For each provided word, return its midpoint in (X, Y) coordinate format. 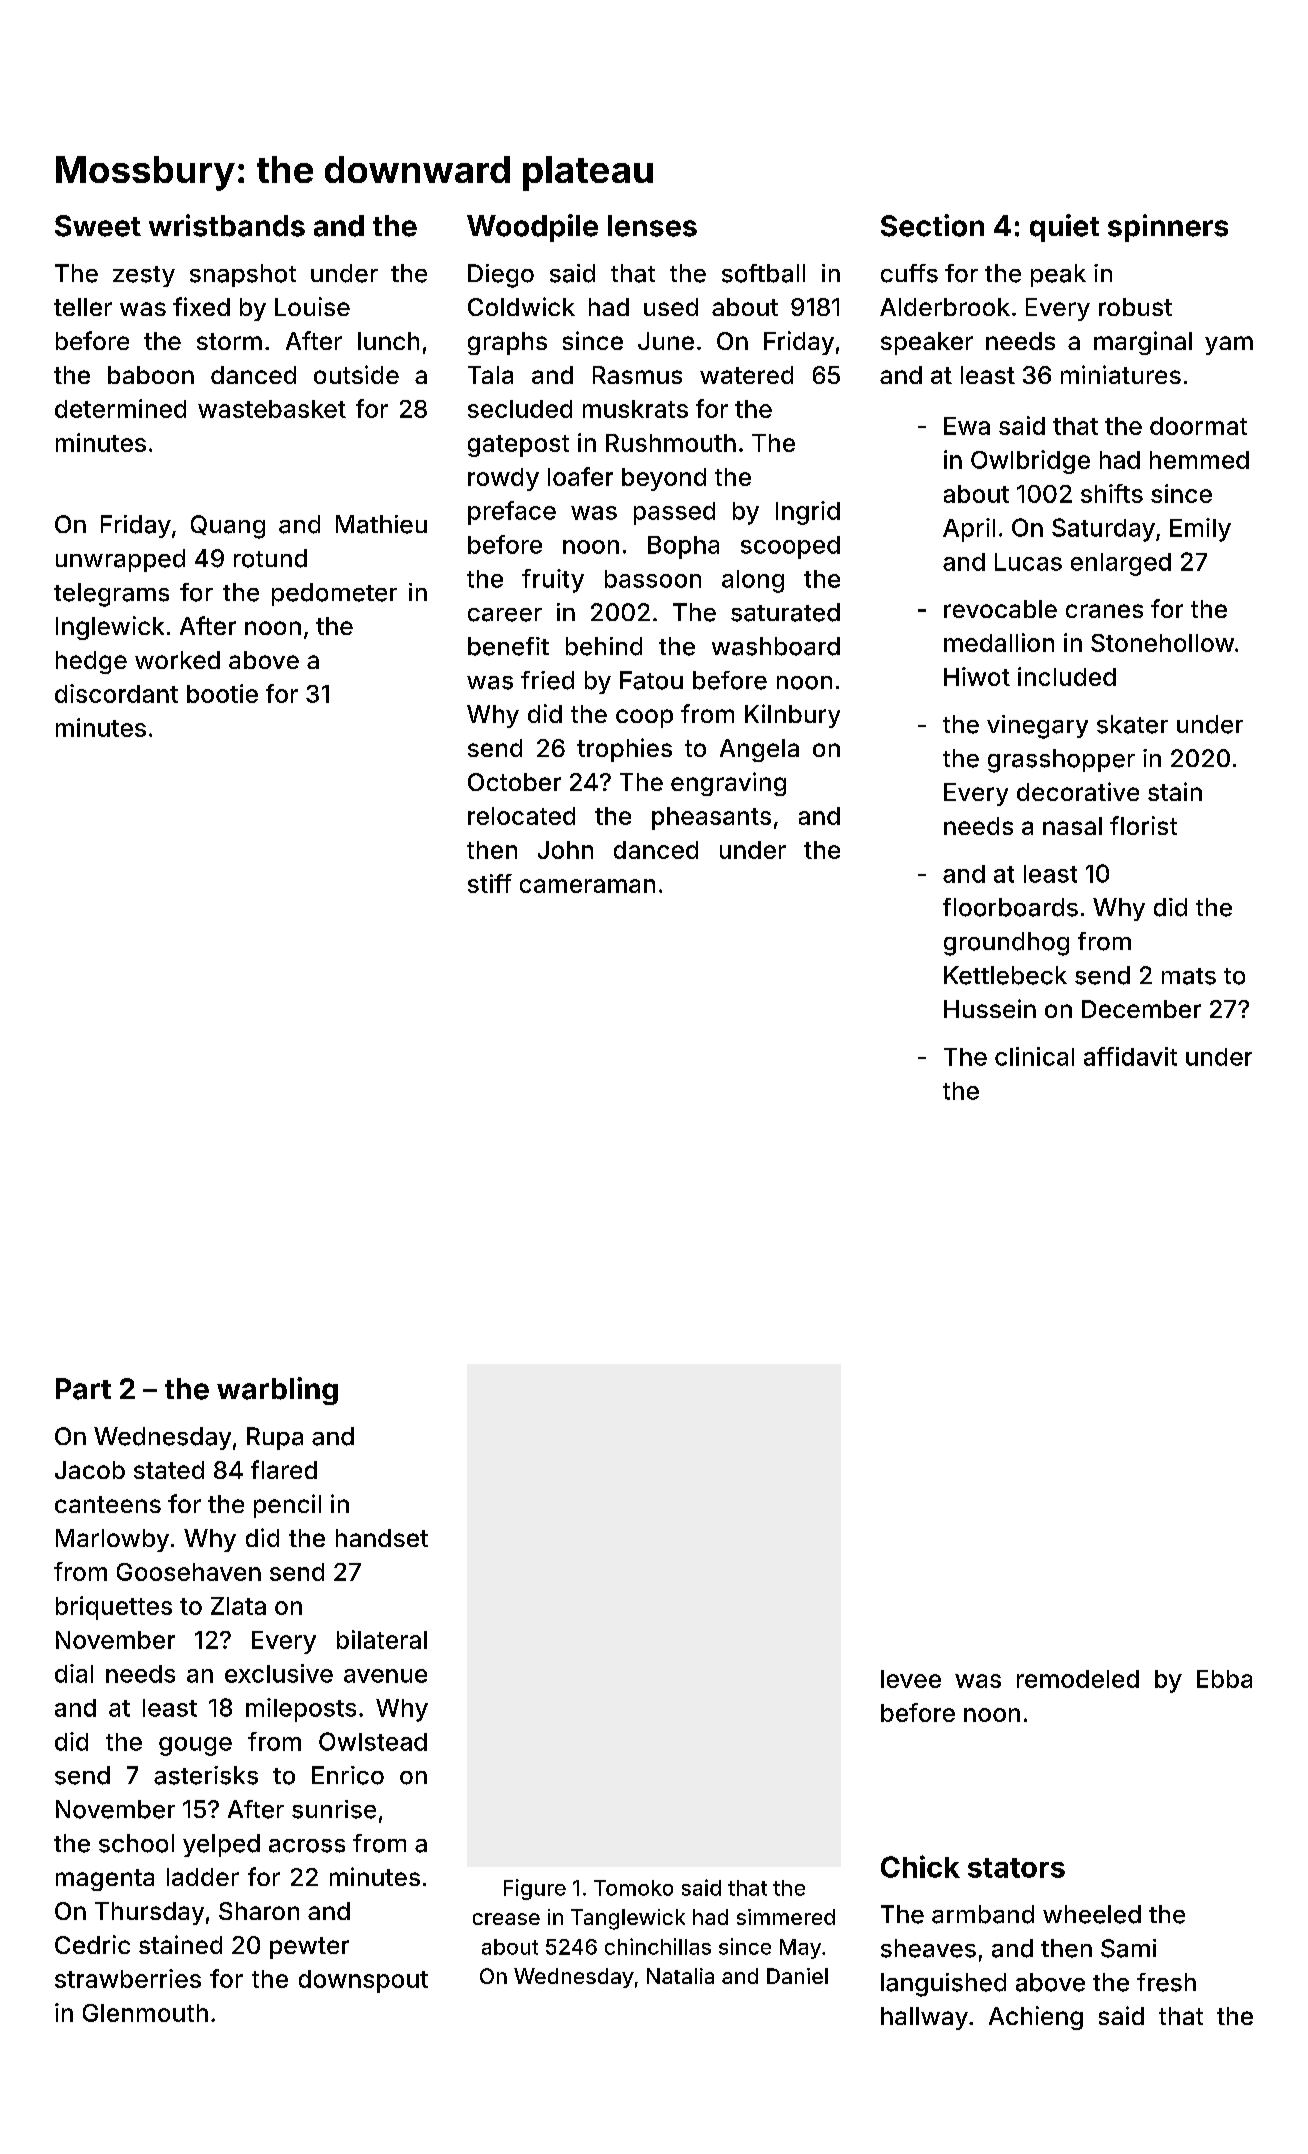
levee (911, 1679)
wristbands (227, 225)
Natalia (680, 1976)
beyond (664, 479)
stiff (490, 883)
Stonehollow (1162, 643)
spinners (1168, 228)
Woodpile (532, 228)
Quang (228, 527)
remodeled (1078, 1679)
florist (1143, 825)
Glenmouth (145, 2013)
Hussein (990, 1008)
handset (382, 1538)
